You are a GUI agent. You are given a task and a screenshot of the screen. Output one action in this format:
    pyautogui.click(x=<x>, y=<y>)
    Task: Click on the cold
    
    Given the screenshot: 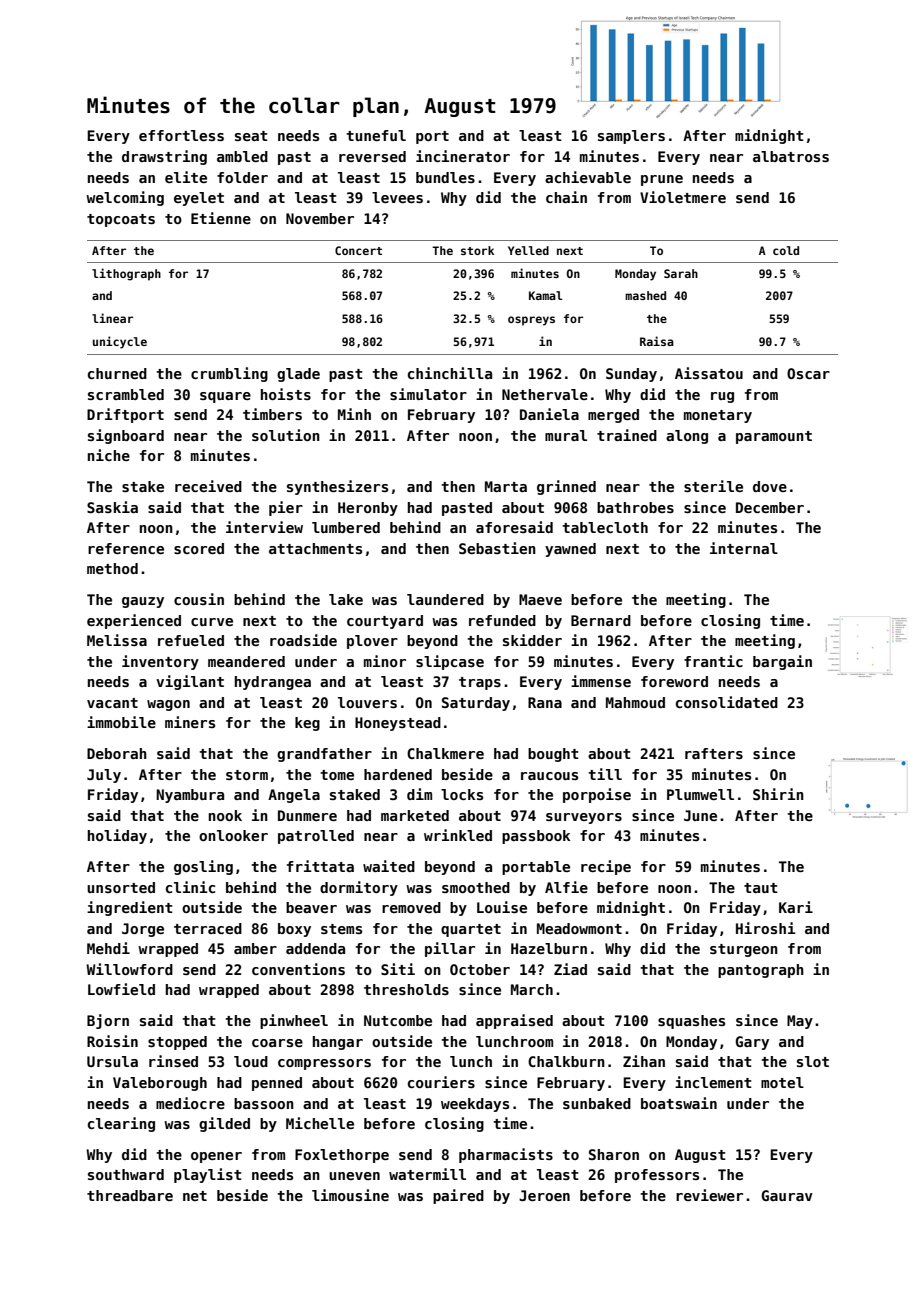 What is the action you would take?
    pyautogui.click(x=786, y=250)
